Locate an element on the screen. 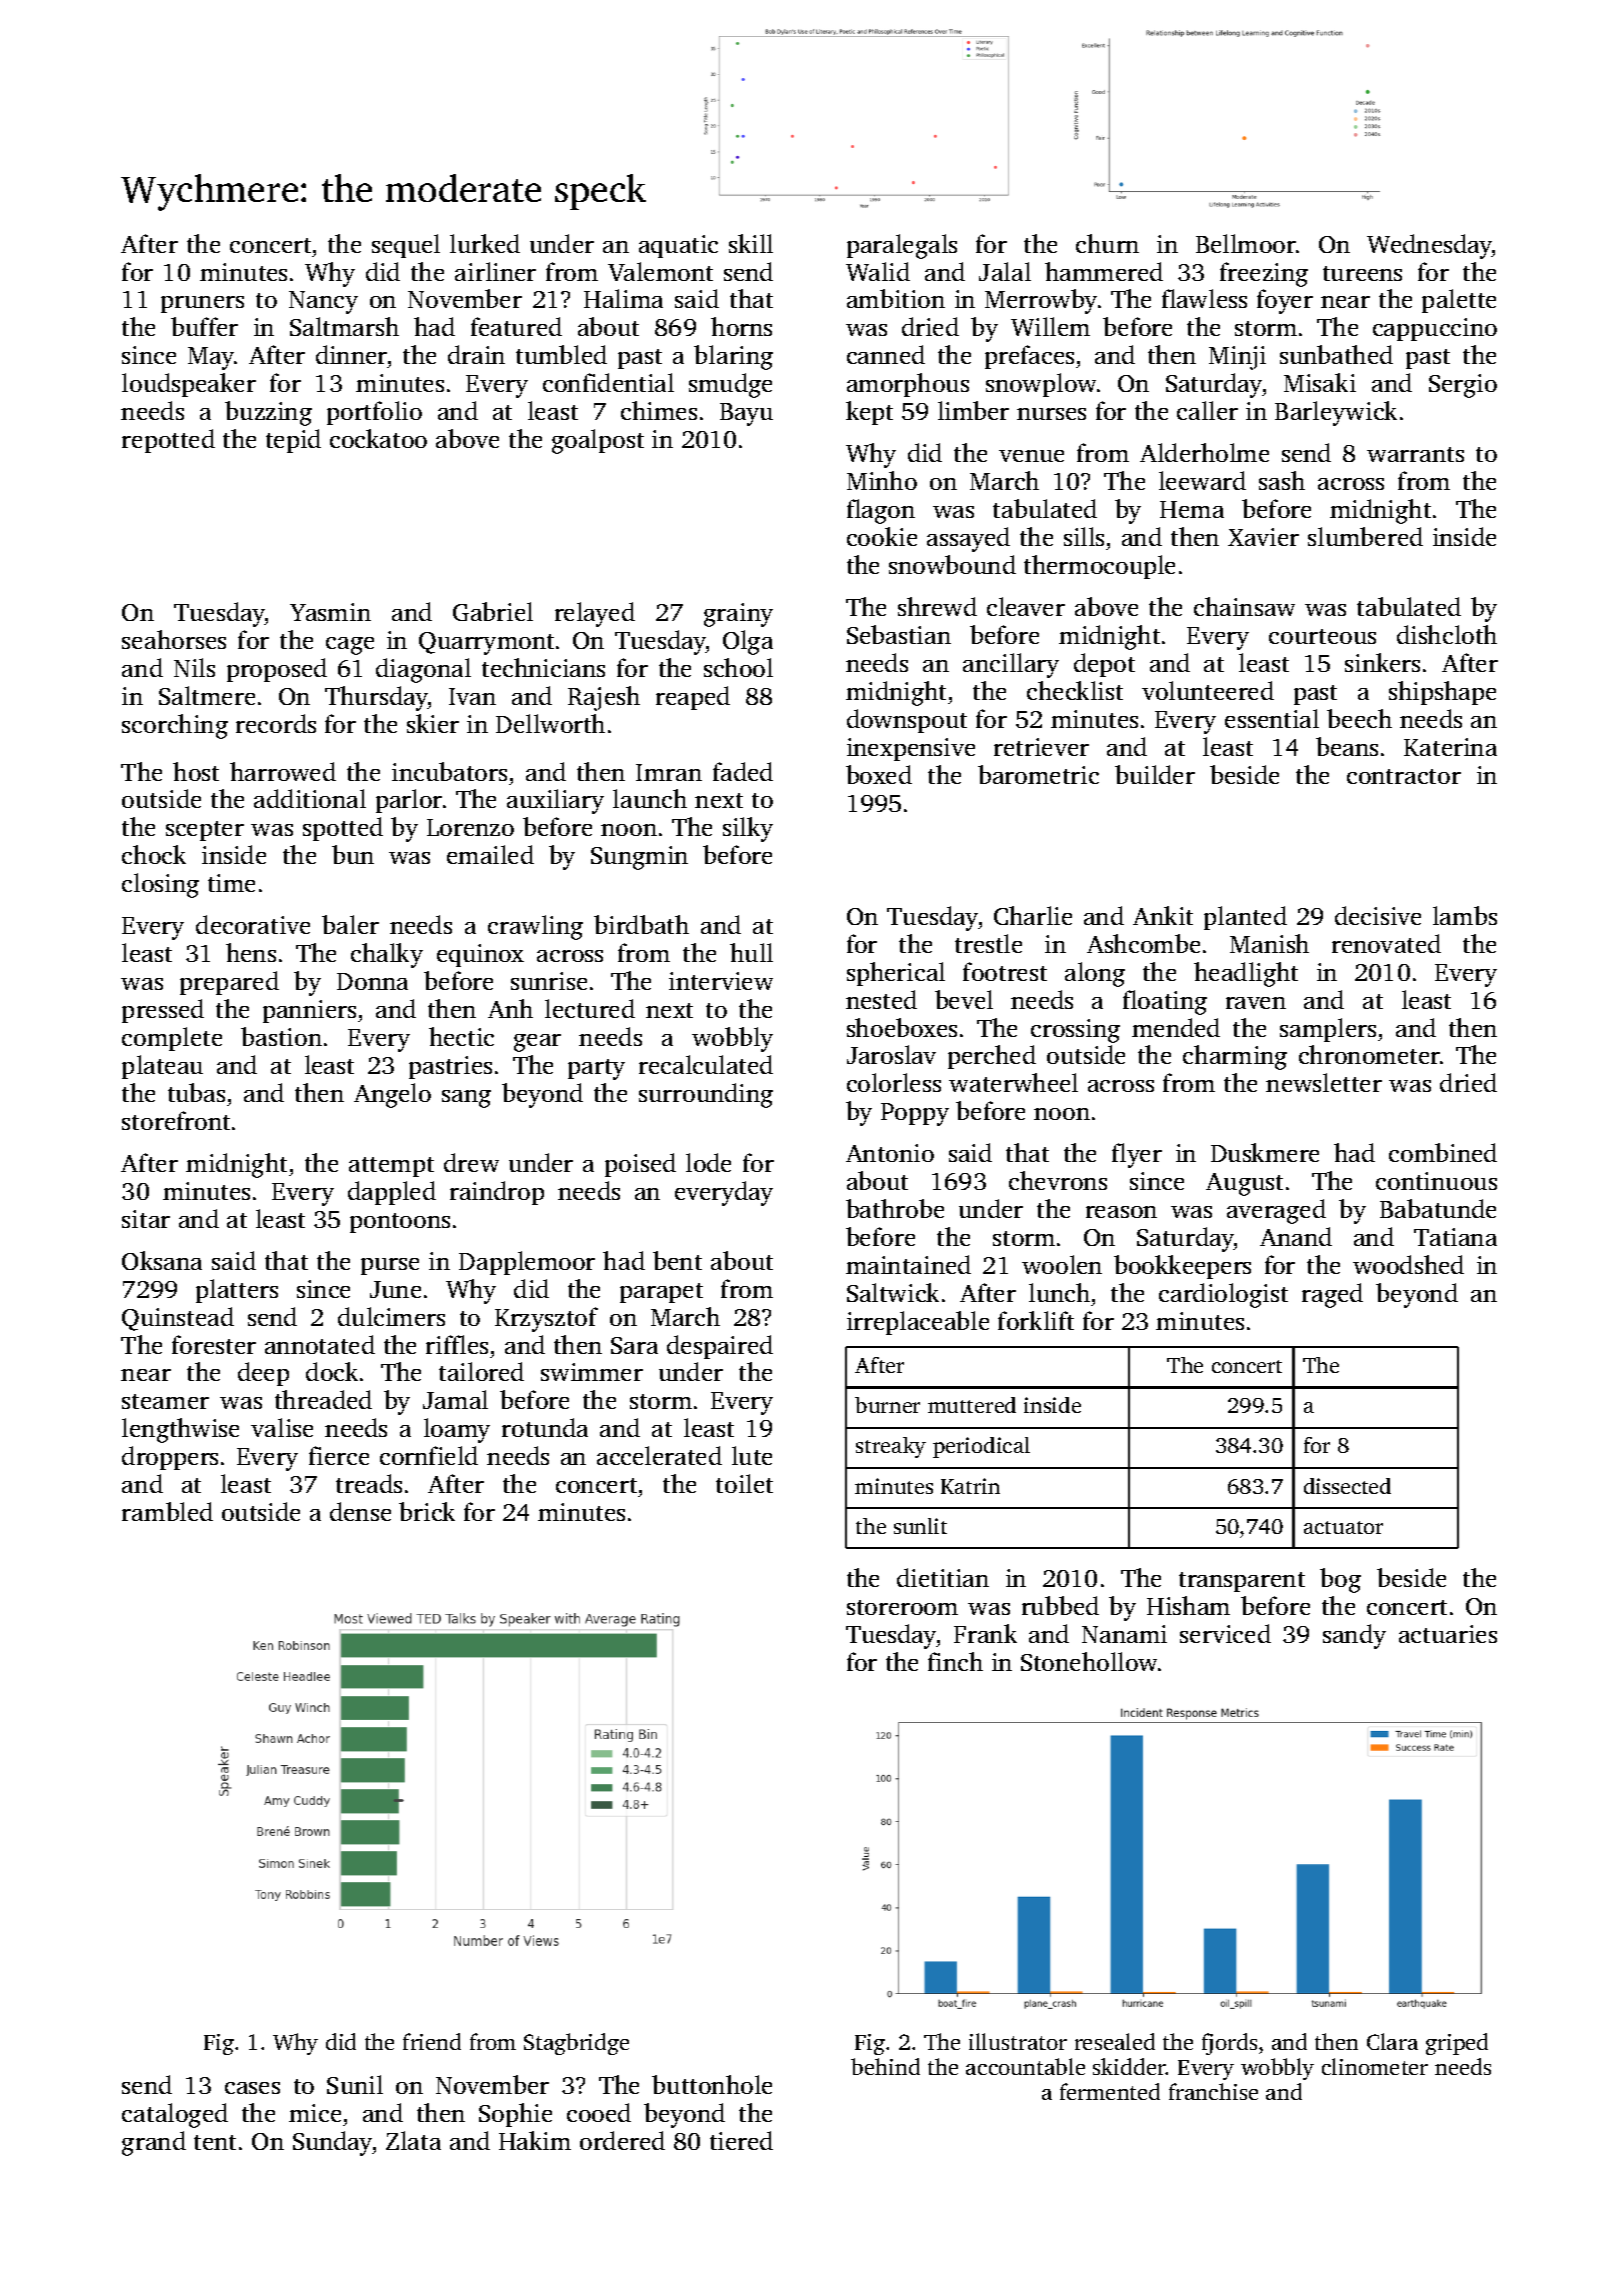 The image size is (1620, 2292). brick is located at coordinates (427, 1511).
